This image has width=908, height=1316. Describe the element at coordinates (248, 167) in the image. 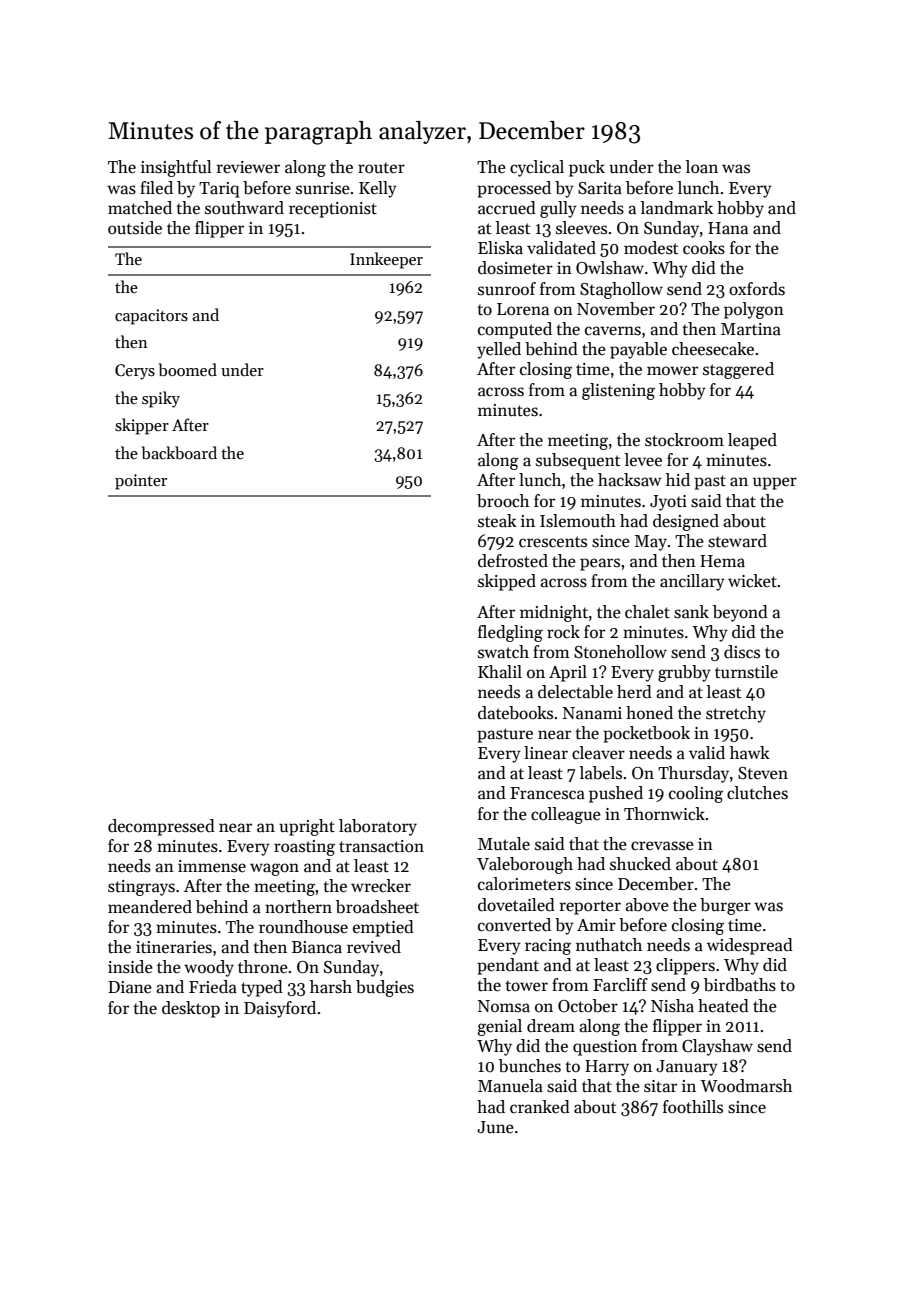

I see `reviewer` at that location.
